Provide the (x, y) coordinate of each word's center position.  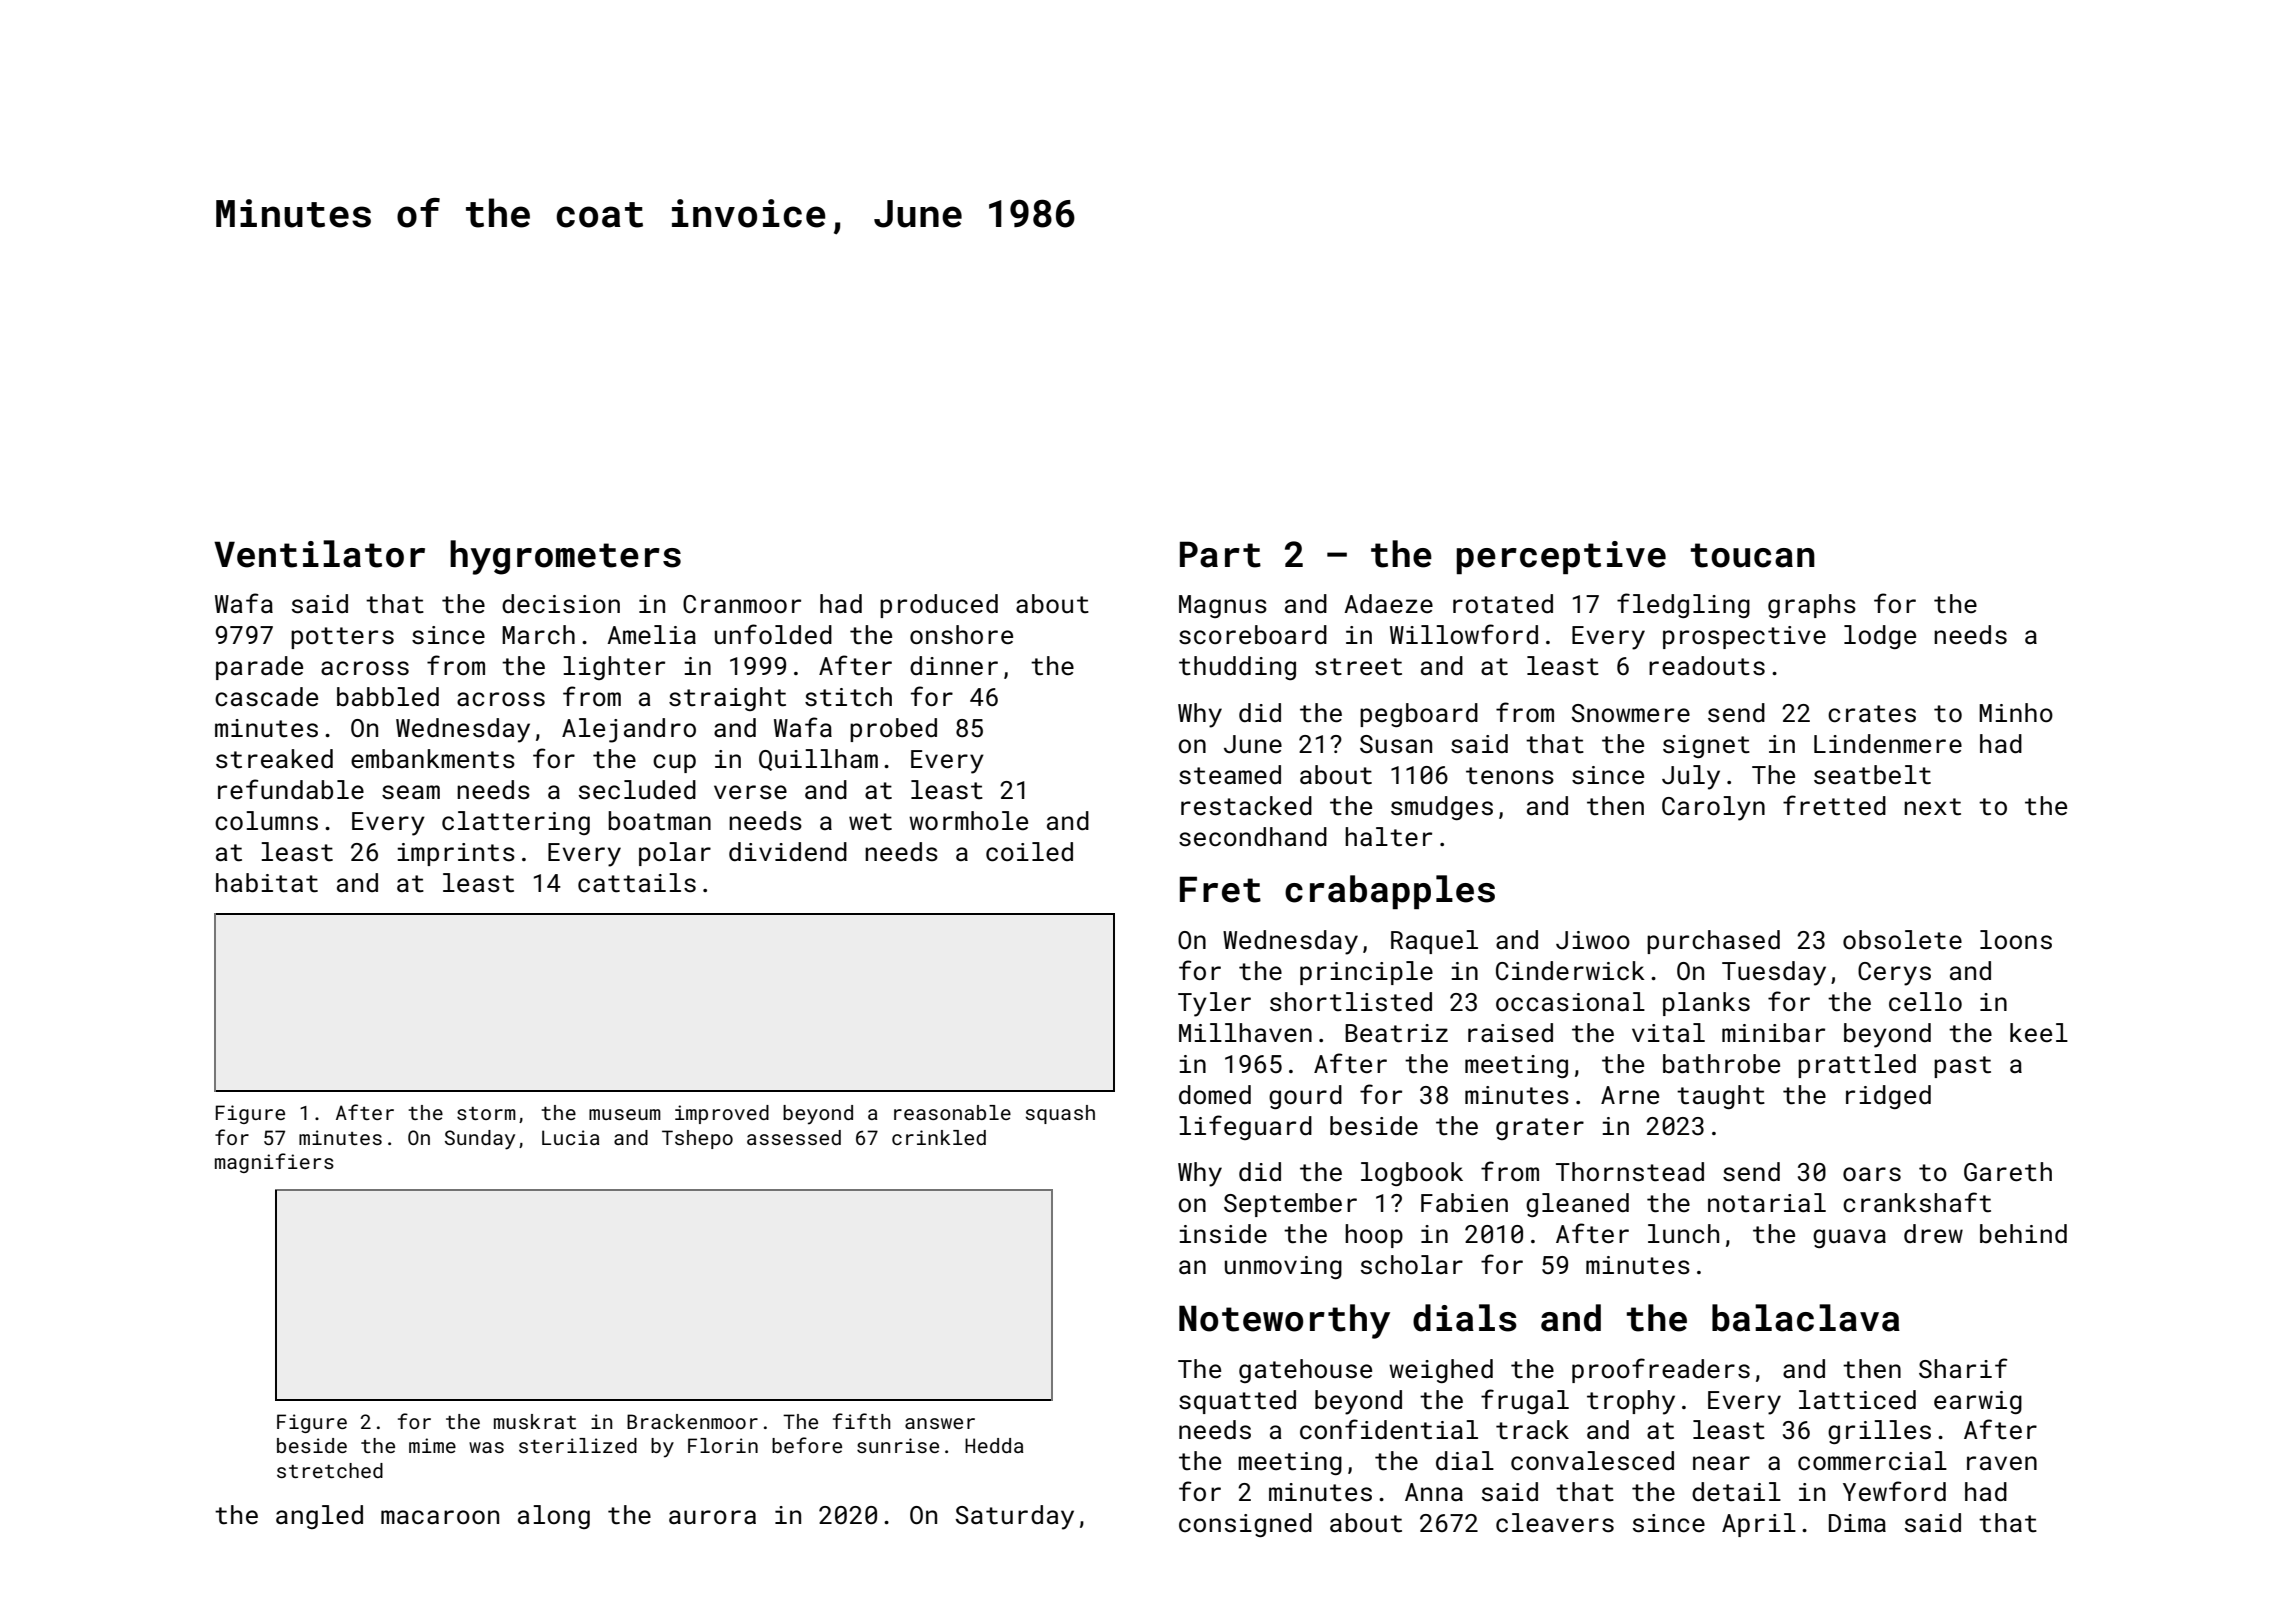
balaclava (1806, 1318)
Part (1220, 554)
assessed (794, 1137)
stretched (330, 1470)
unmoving (1283, 1267)
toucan (1753, 555)
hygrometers (565, 557)
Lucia (571, 1137)
